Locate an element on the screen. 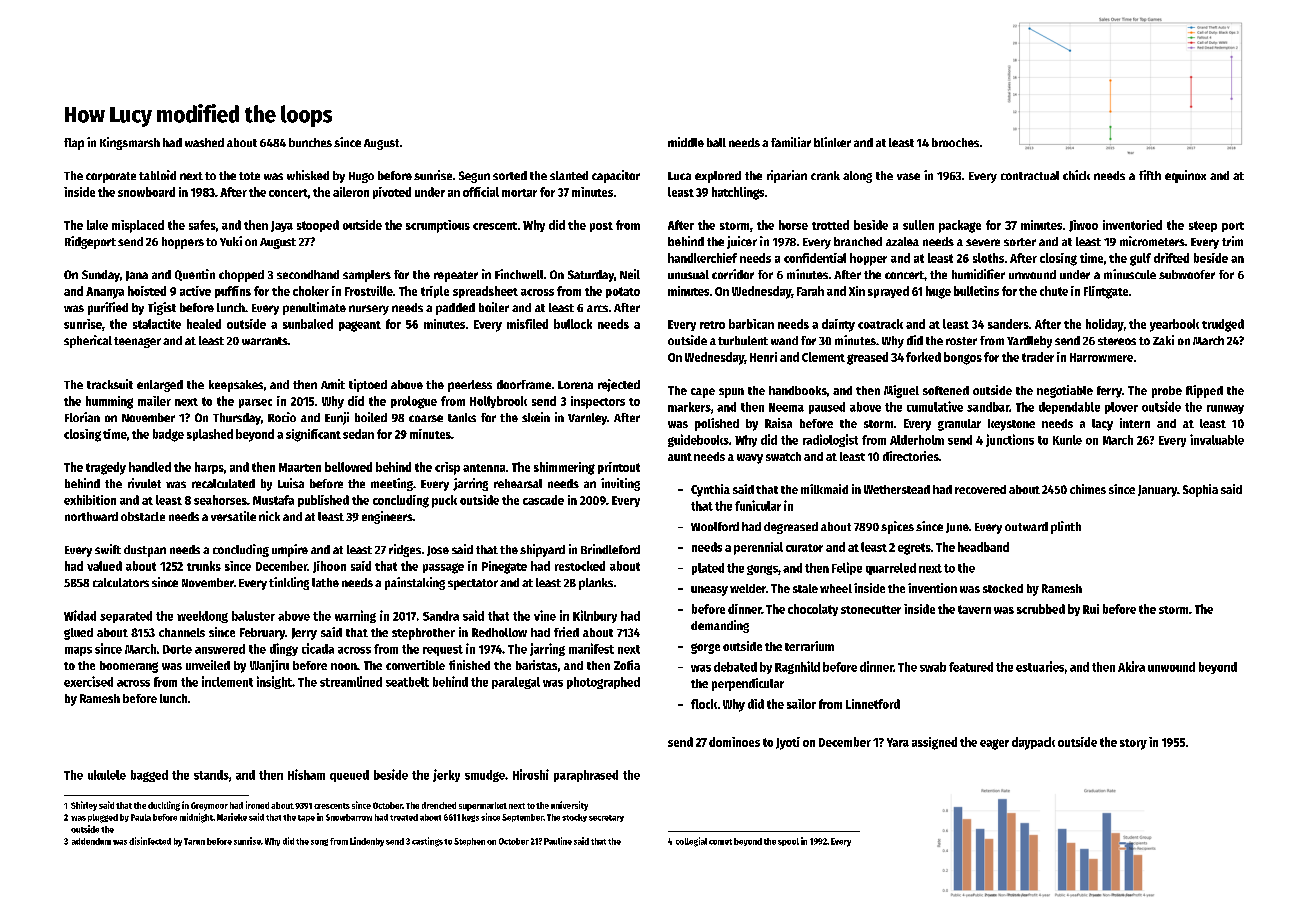 This screenshot has height=924, width=1308. riparian is located at coordinates (787, 176).
